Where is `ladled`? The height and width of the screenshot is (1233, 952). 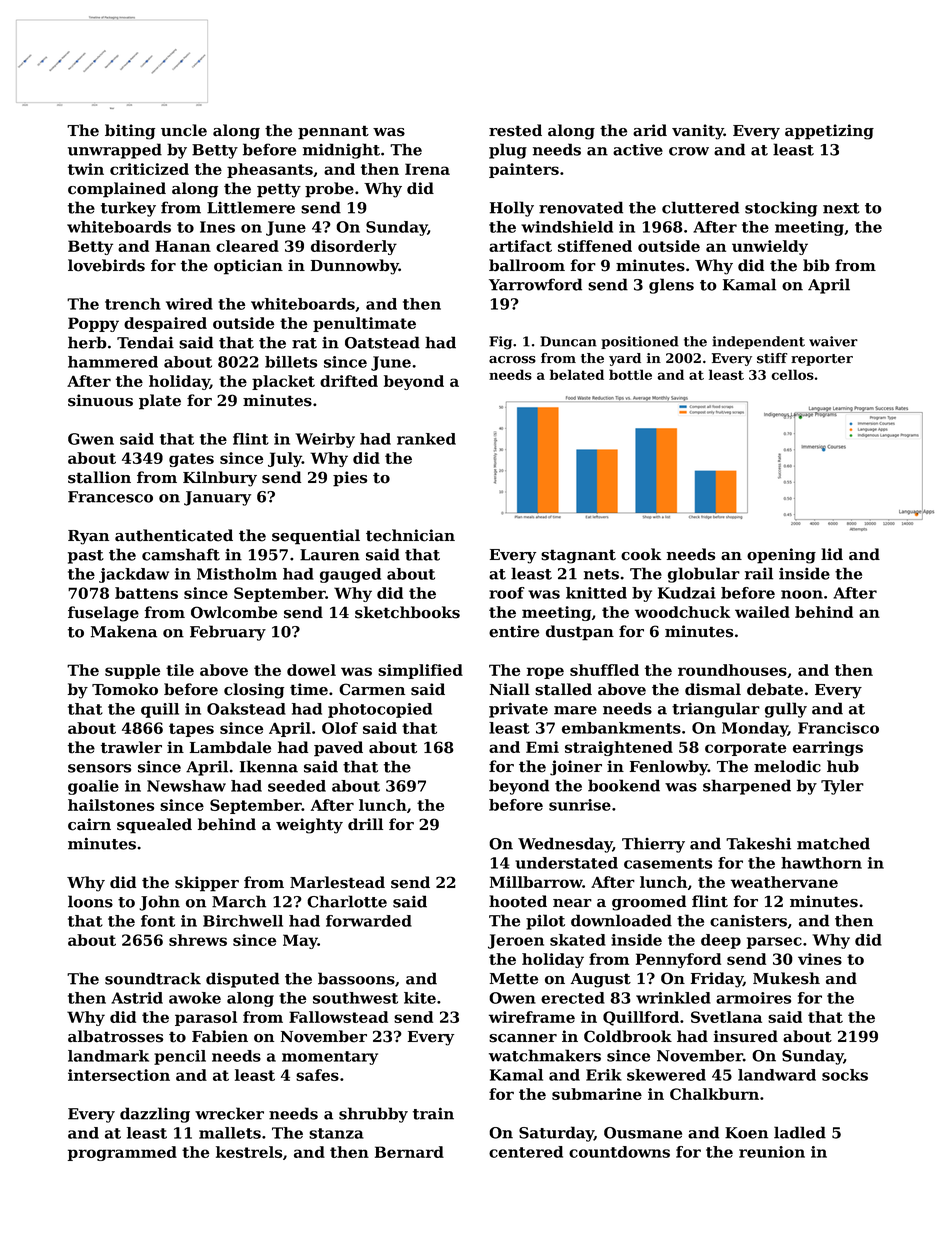 ladled is located at coordinates (800, 1132).
